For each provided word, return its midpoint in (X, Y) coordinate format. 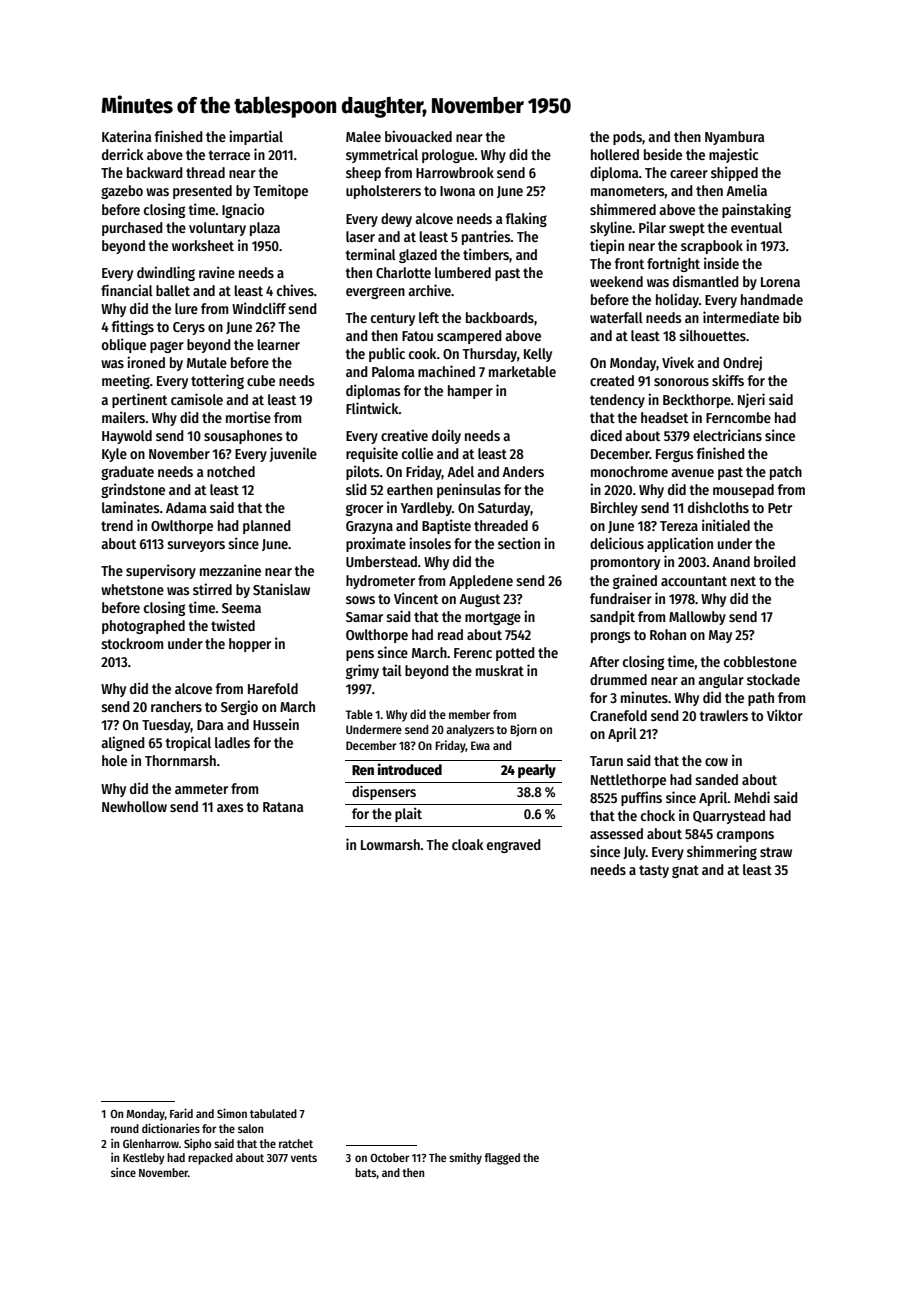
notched (231, 471)
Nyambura (734, 138)
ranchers (176, 706)
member (469, 714)
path (761, 699)
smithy (465, 1158)
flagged (502, 1159)
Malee (363, 136)
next (743, 581)
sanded (716, 779)
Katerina (126, 136)
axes (230, 808)
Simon (232, 1113)
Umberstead (381, 561)
